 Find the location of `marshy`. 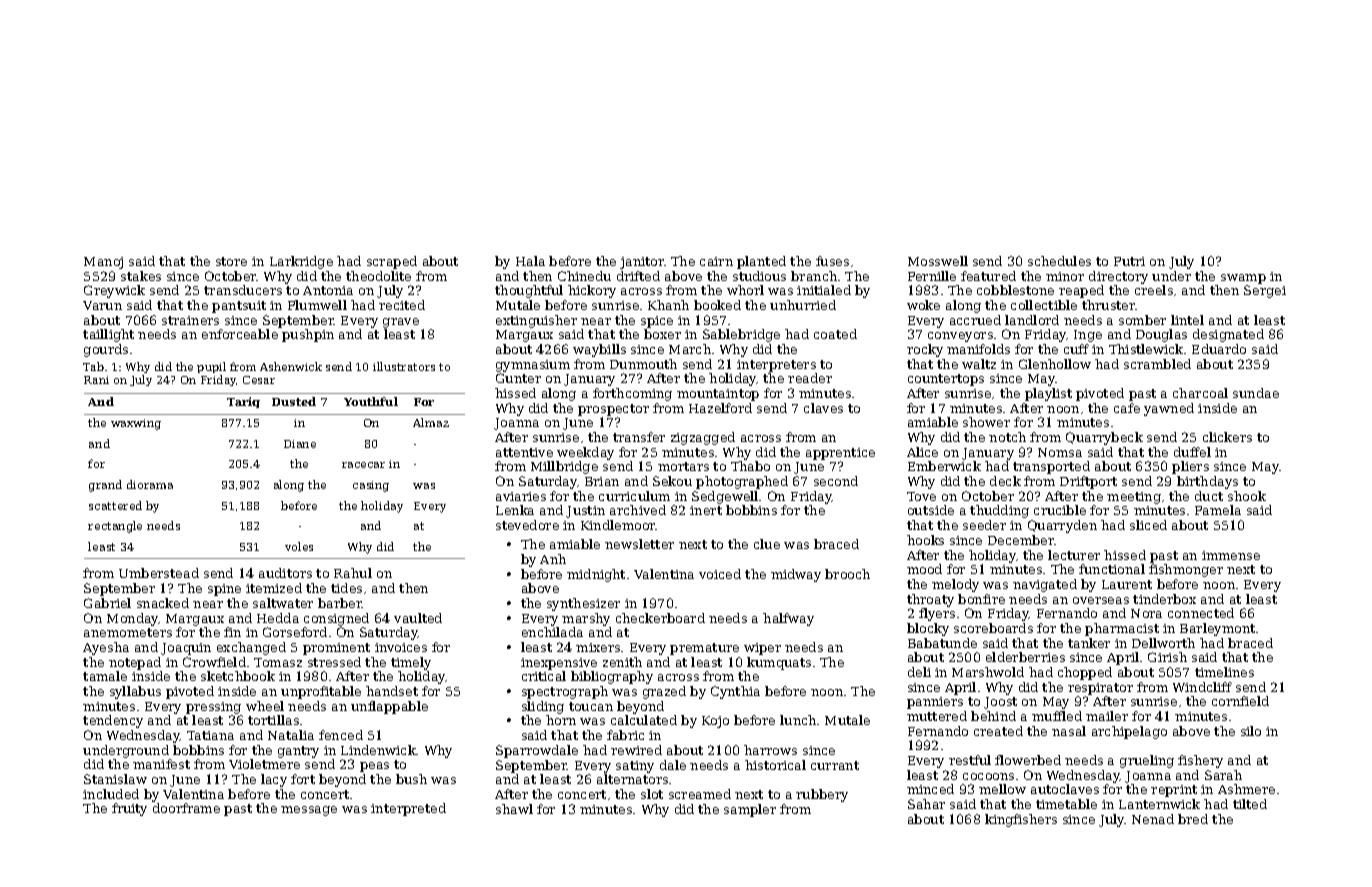

marshy is located at coordinates (586, 619).
